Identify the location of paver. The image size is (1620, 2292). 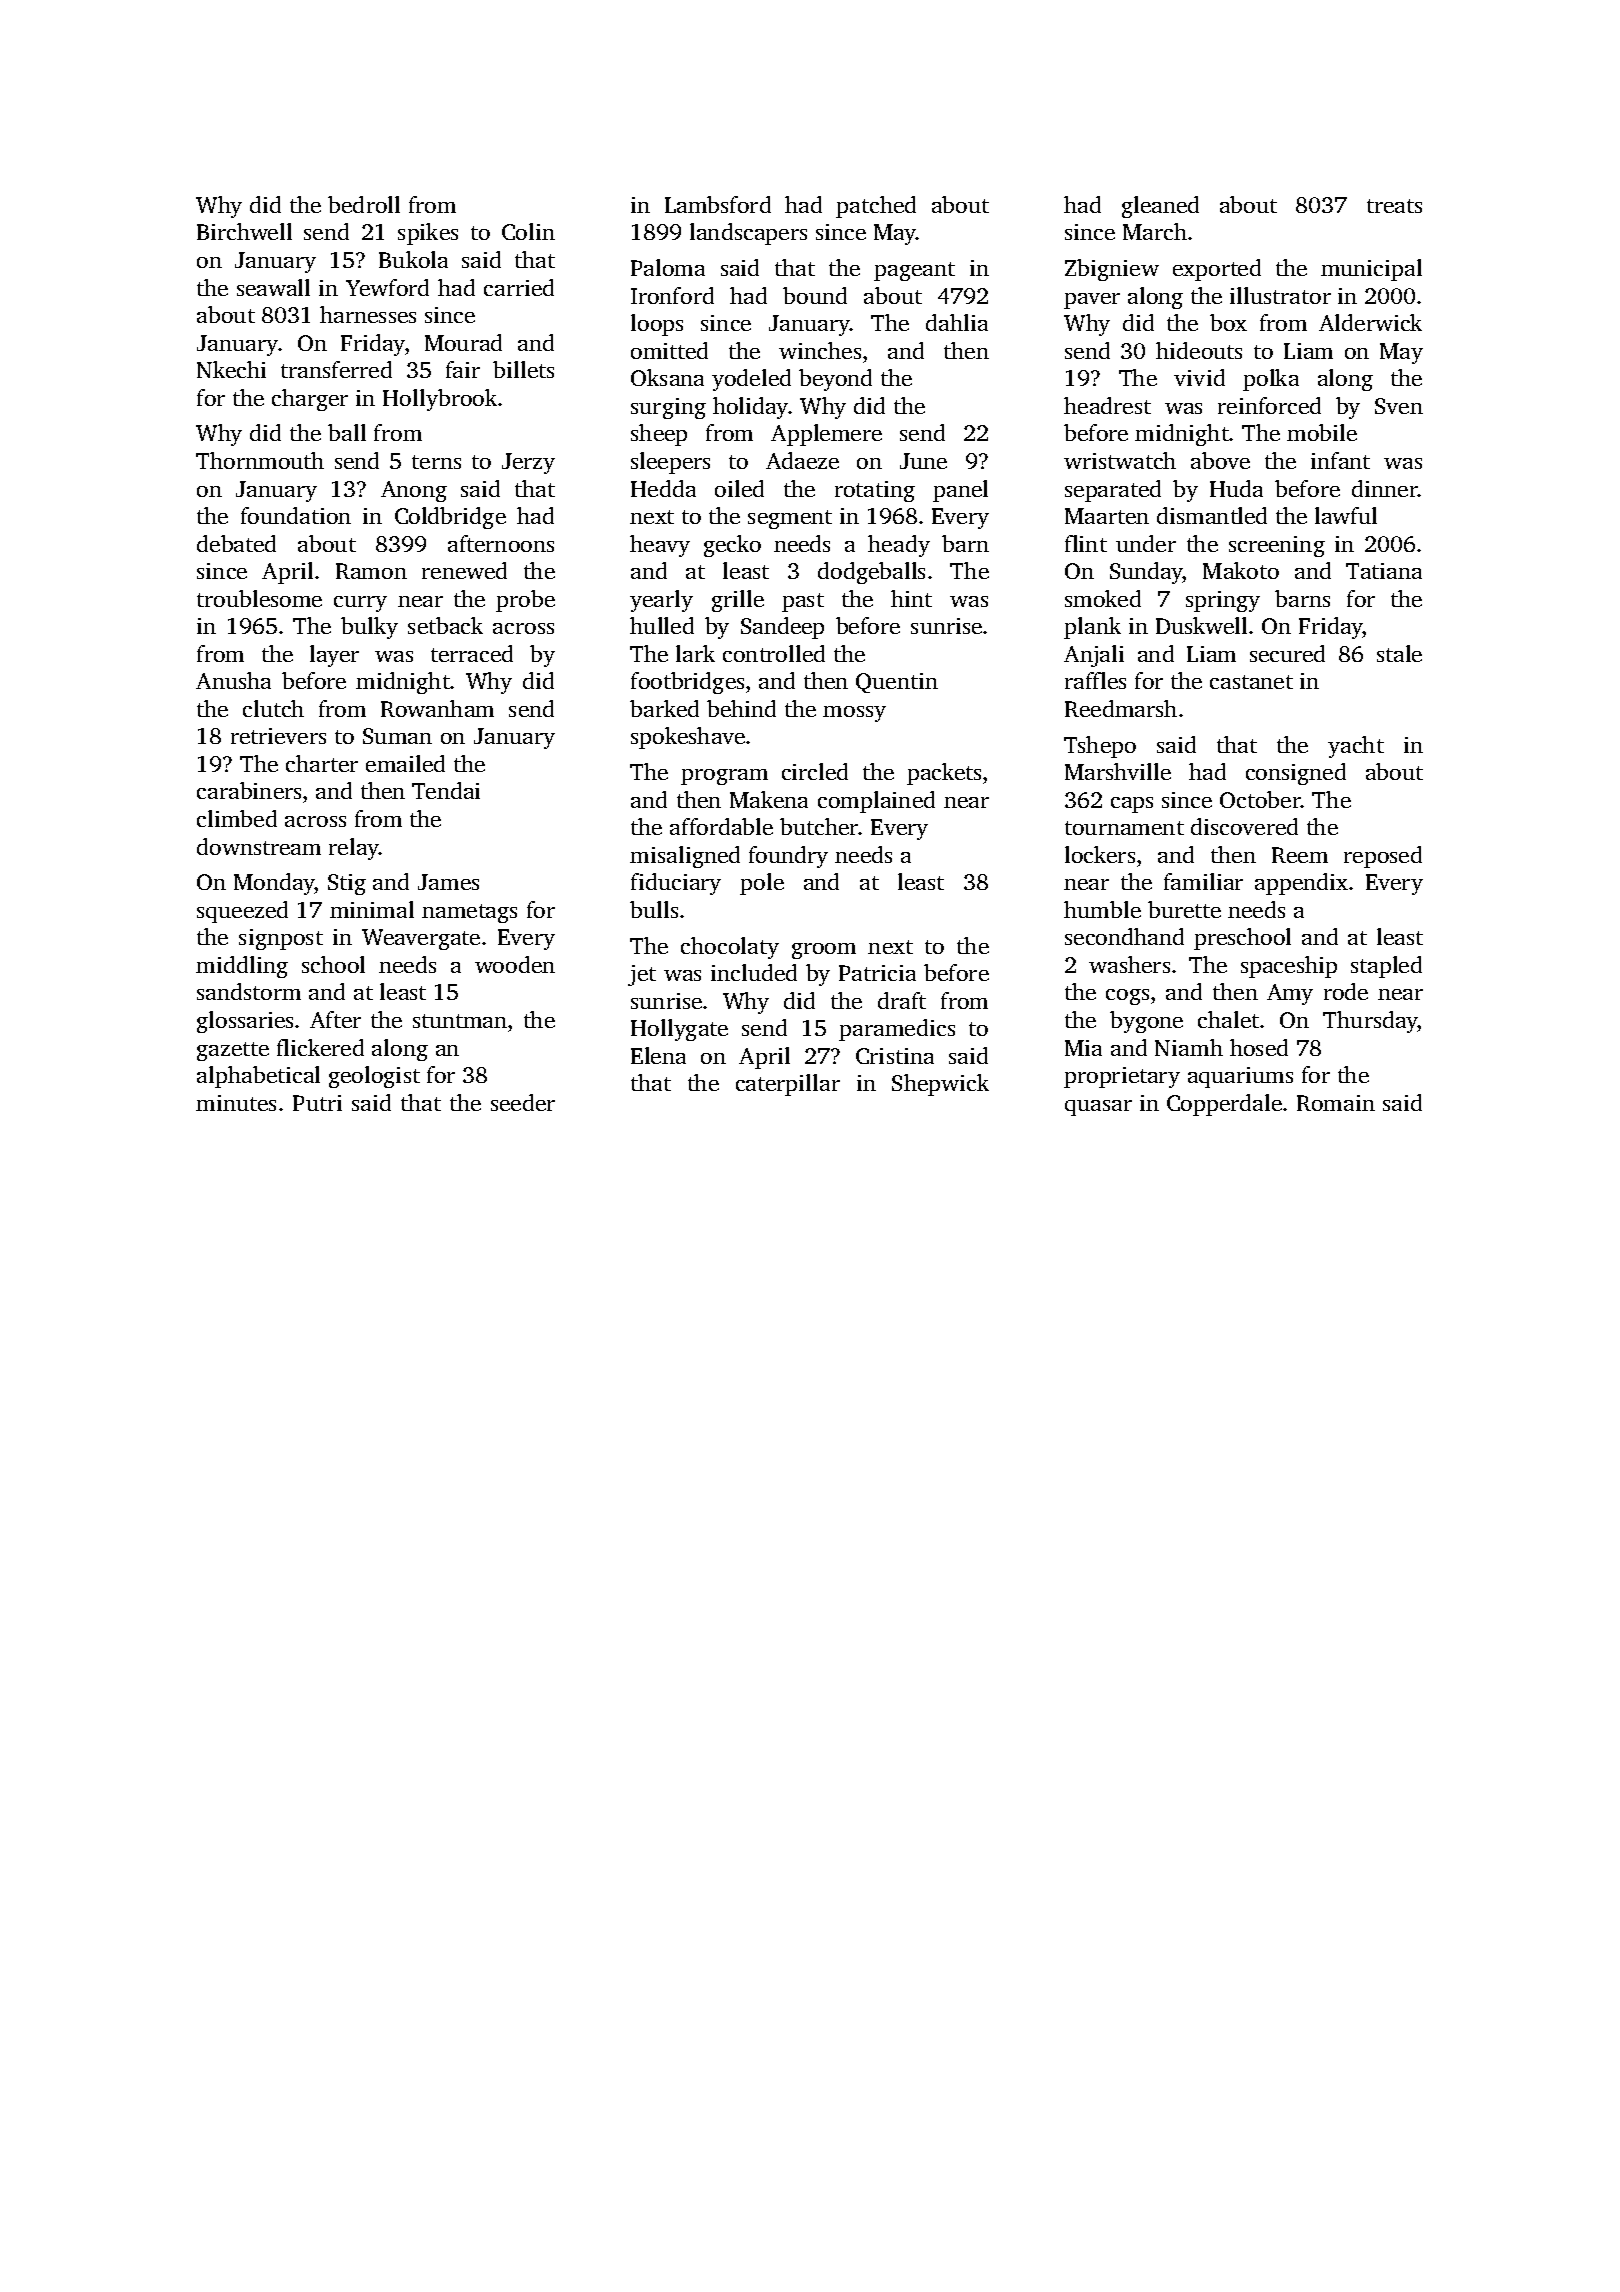
(1092, 301).
